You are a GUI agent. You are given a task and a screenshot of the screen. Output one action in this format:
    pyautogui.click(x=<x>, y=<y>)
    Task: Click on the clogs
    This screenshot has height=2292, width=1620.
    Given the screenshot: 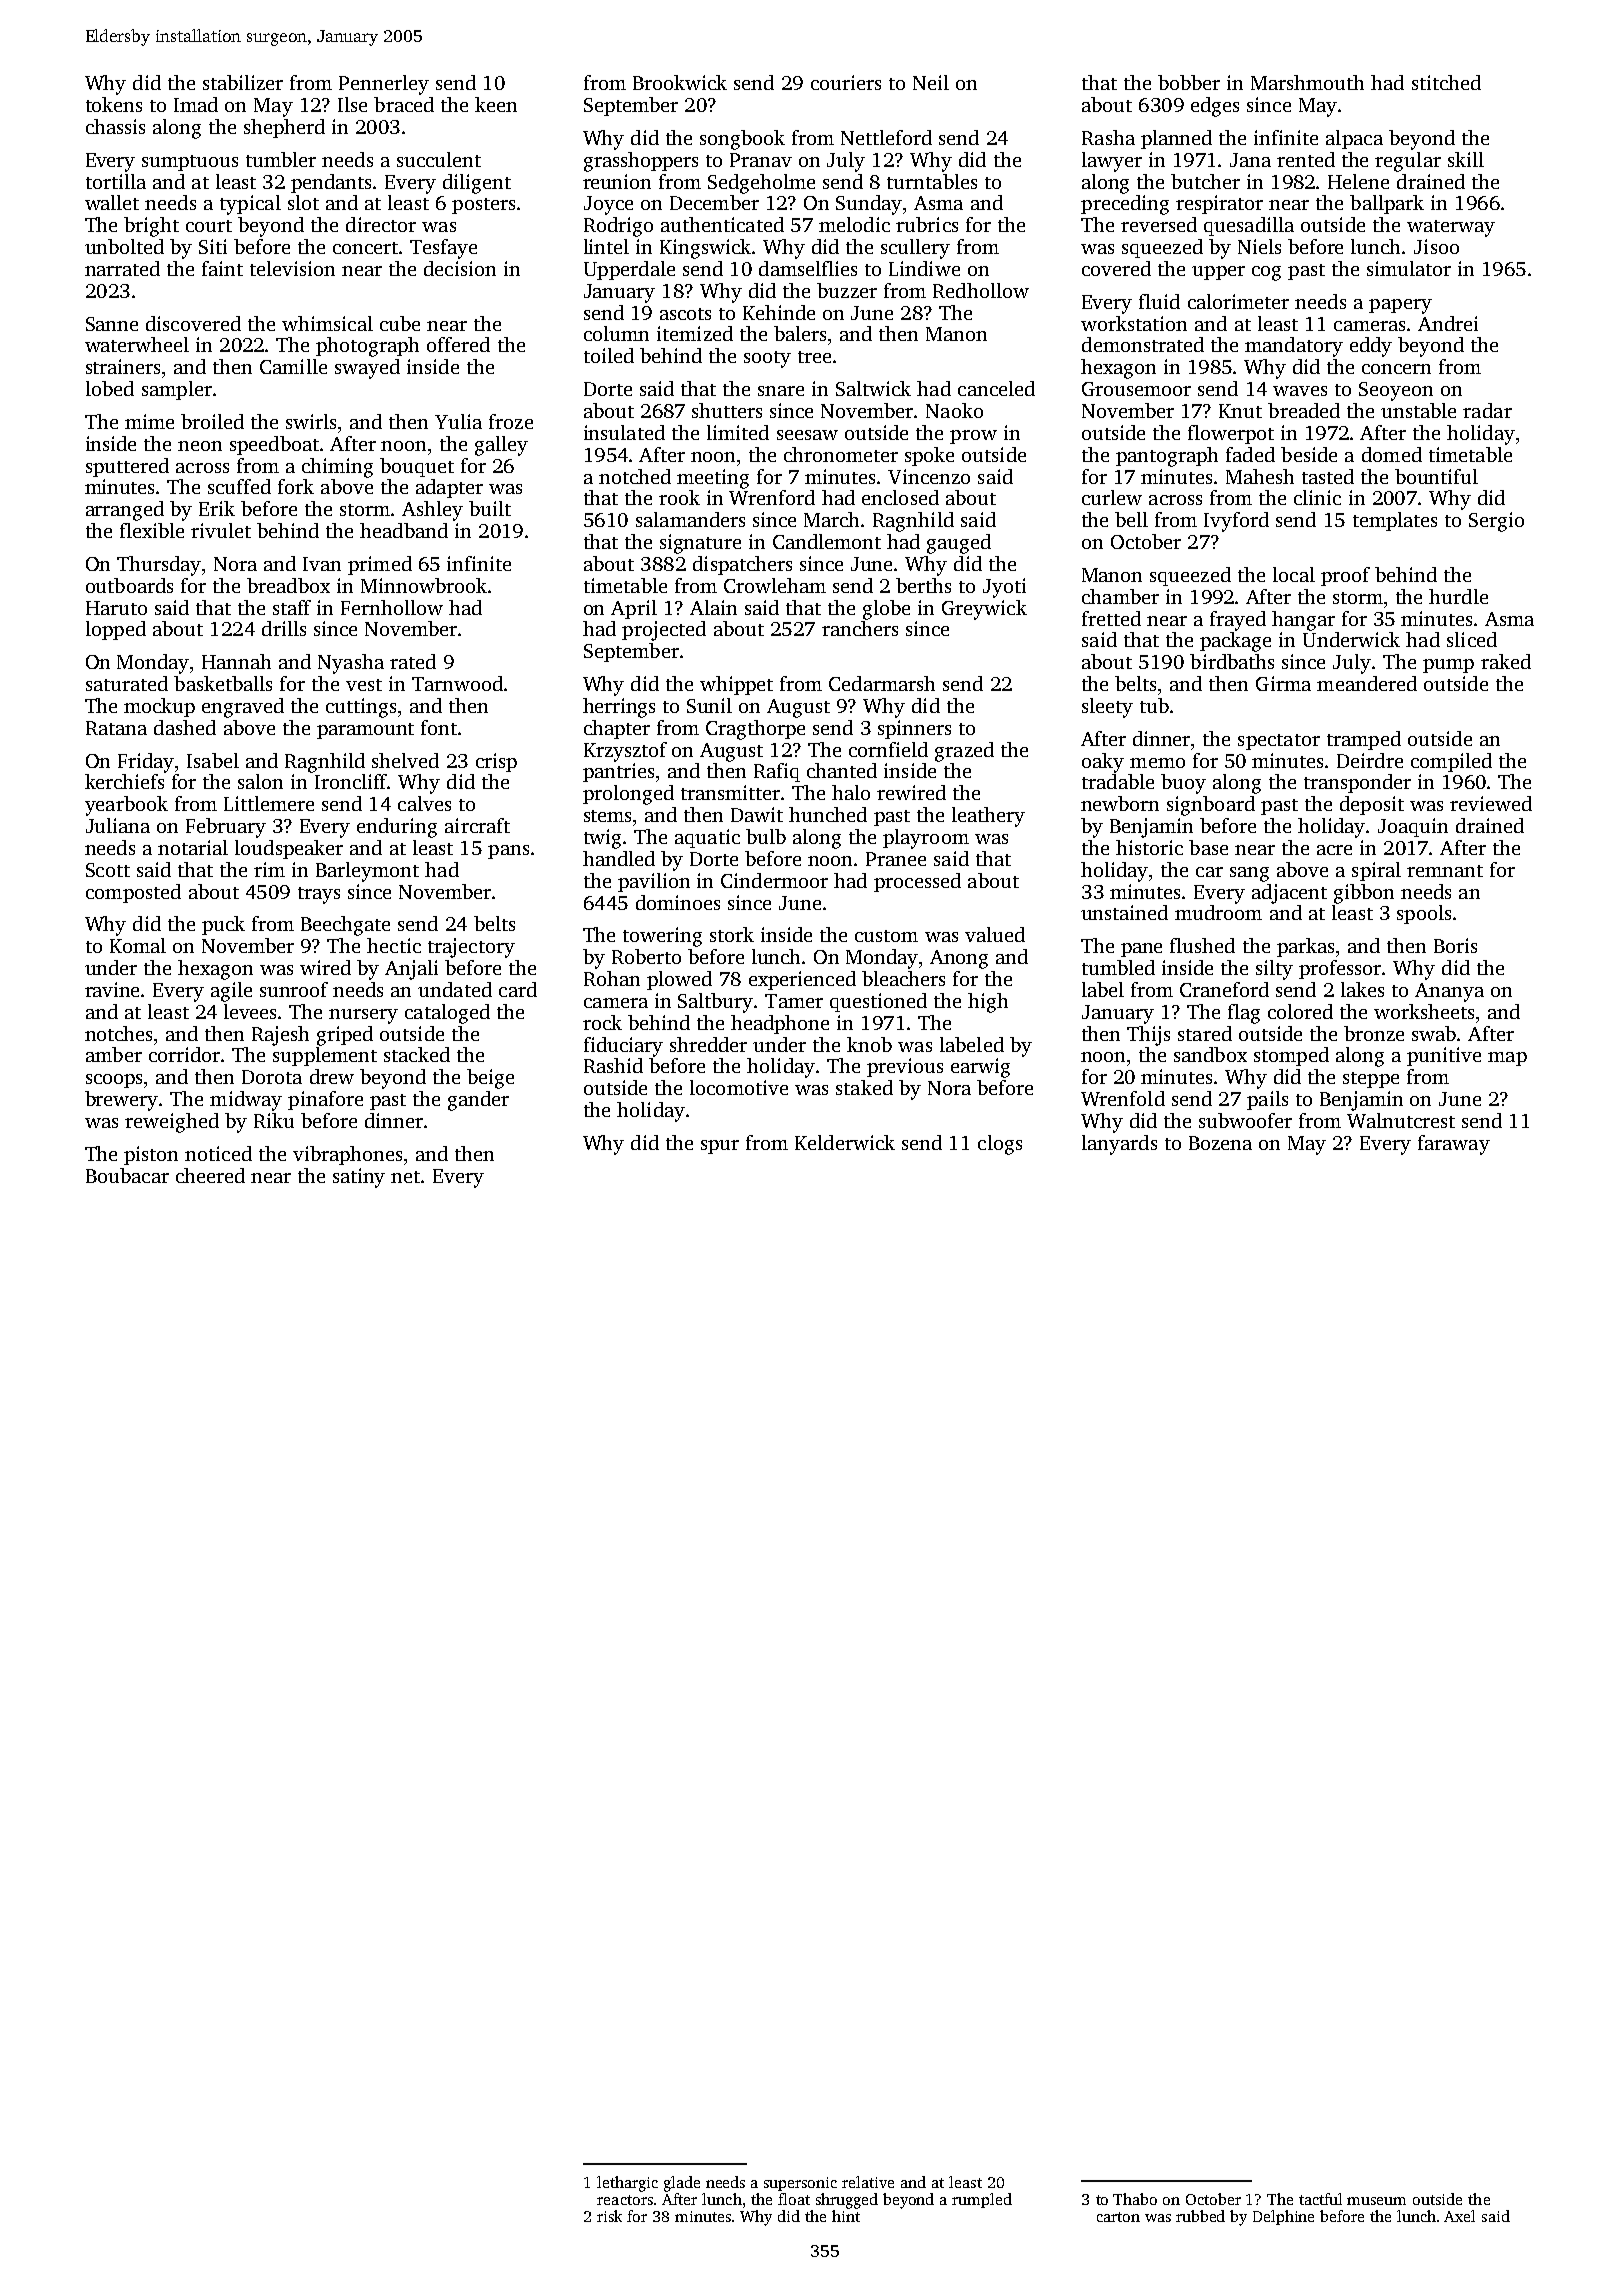 What is the action you would take?
    pyautogui.click(x=1000, y=1145)
